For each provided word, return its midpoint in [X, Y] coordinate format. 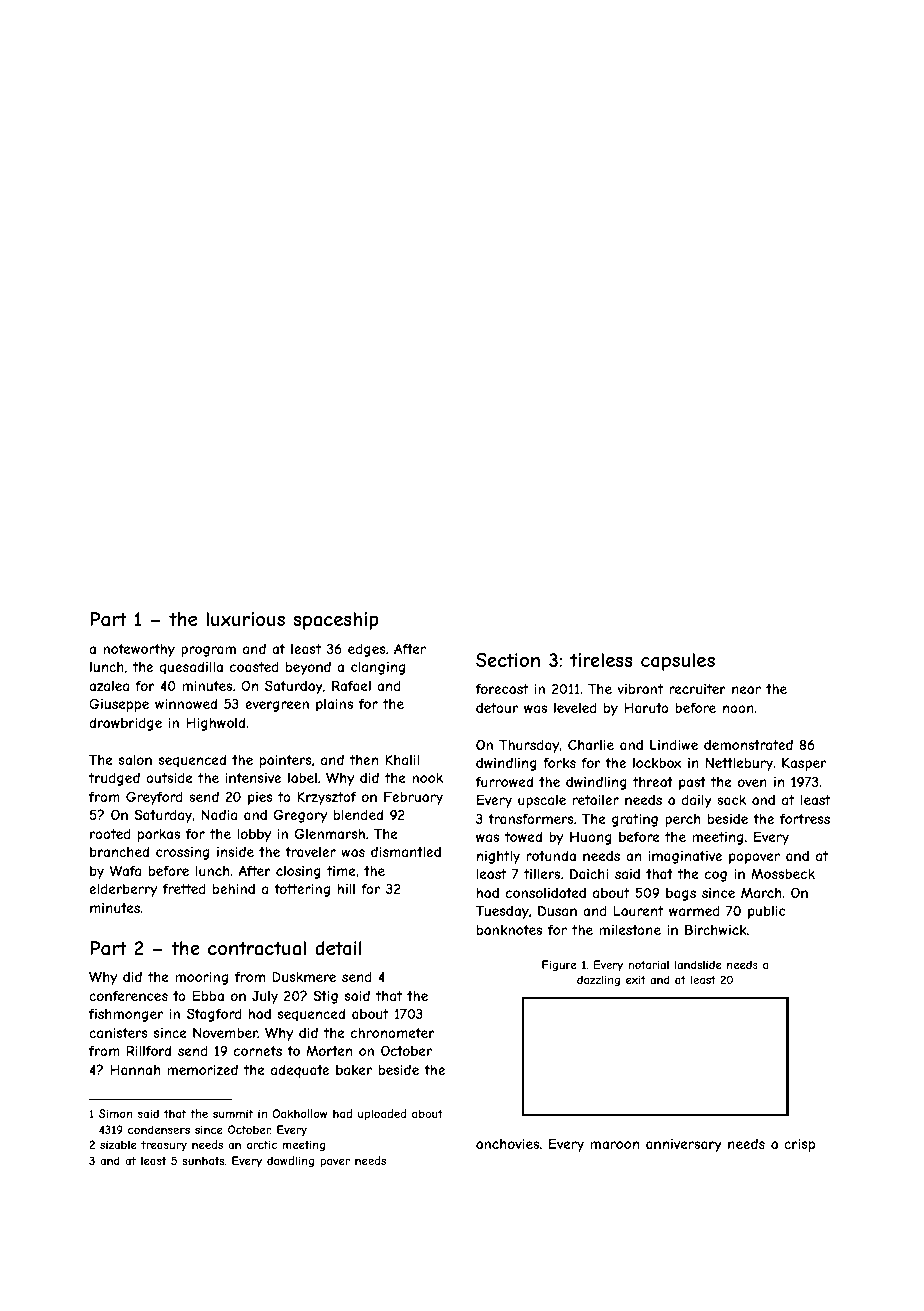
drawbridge [125, 724]
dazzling [598, 980]
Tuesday [502, 912]
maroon [614, 1145]
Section [508, 660]
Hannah [135, 1069]
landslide [698, 964]
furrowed [504, 782]
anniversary [684, 1145]
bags [681, 894]
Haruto [646, 707]
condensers [159, 1129]
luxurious [245, 619]
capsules [678, 662]
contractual [257, 948]
